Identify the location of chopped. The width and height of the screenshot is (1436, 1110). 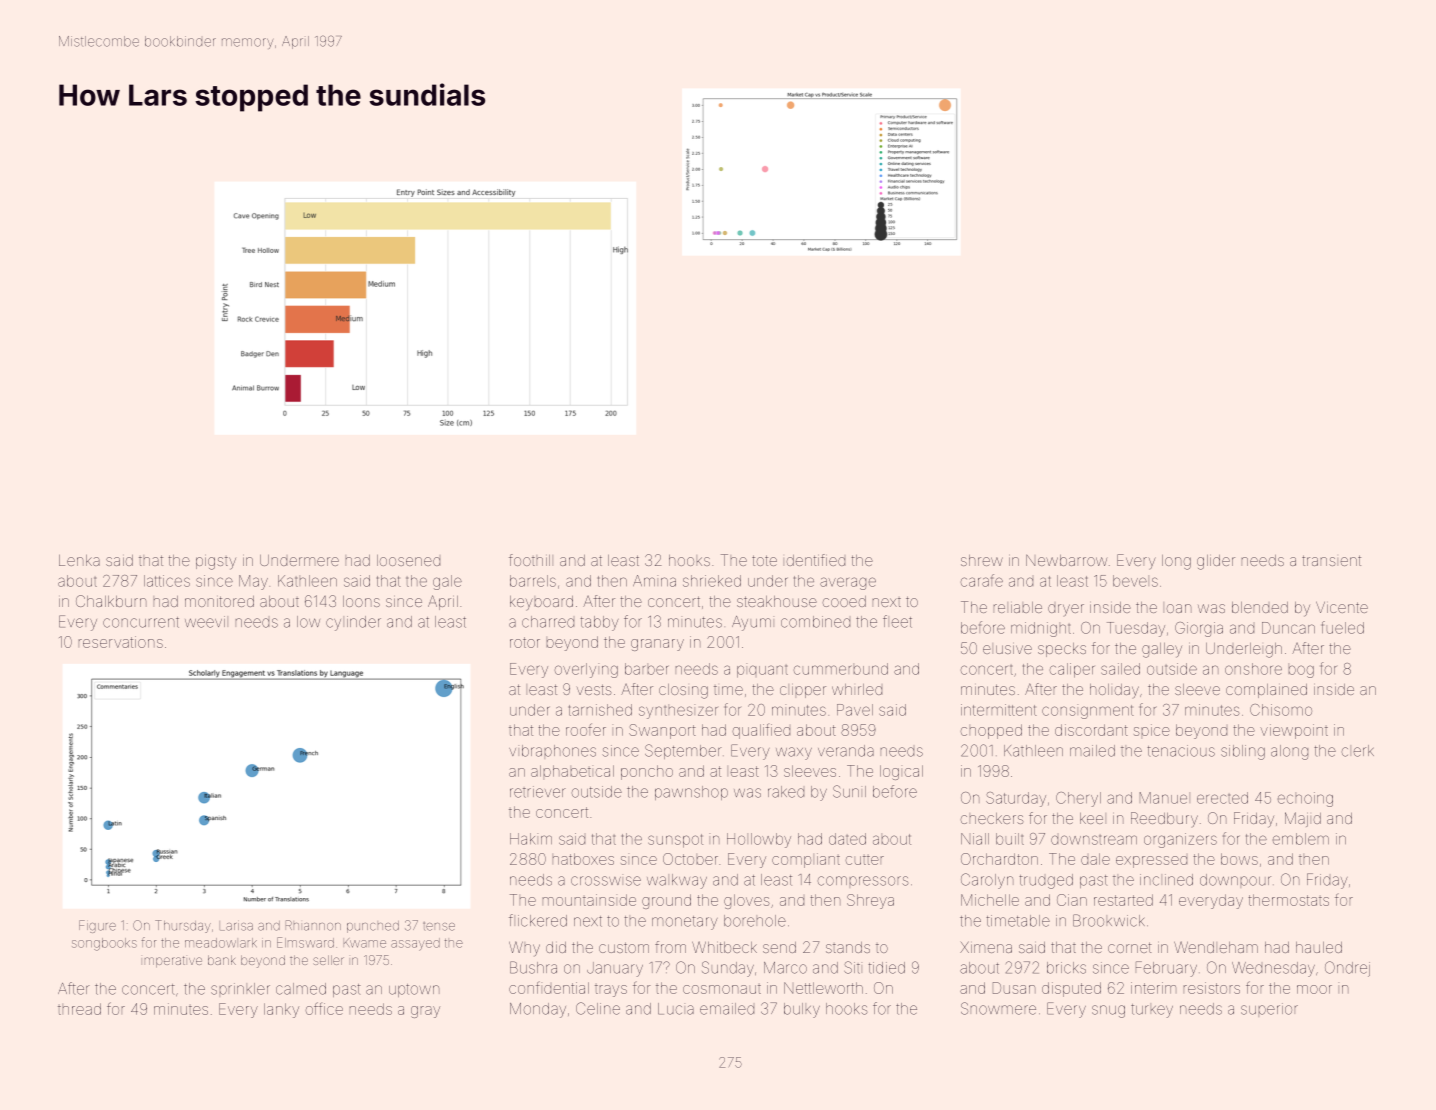
(991, 731).
